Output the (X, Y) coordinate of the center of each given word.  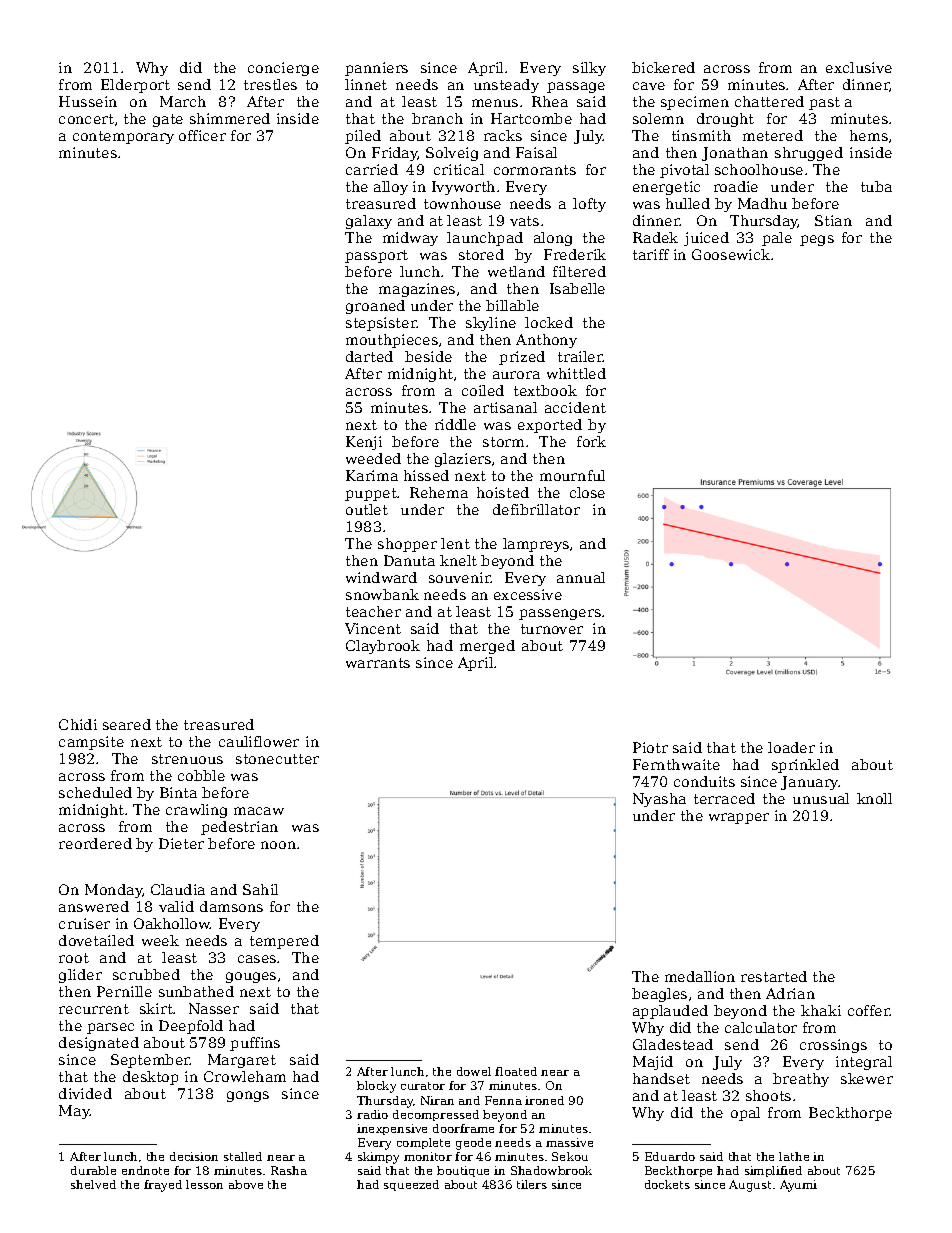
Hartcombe (531, 118)
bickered (663, 67)
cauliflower (259, 741)
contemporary (123, 137)
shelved (93, 1184)
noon (278, 845)
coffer (869, 1010)
